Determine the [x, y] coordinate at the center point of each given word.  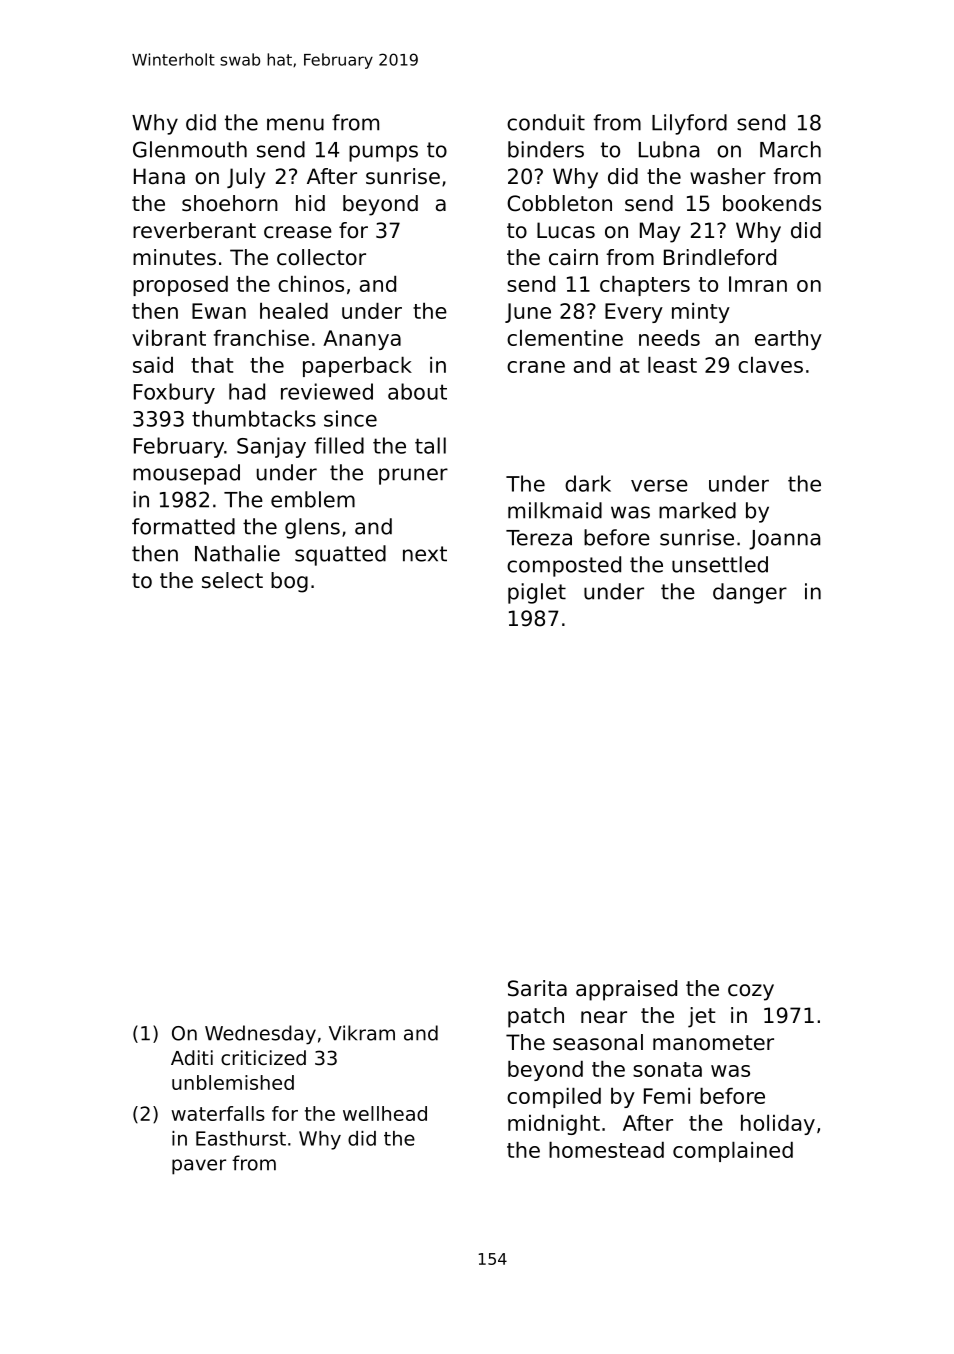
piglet [537, 593]
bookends [772, 203]
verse [659, 485]
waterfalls [218, 1113]
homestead [606, 1150]
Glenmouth [190, 149]
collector [321, 257]
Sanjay [271, 447]
